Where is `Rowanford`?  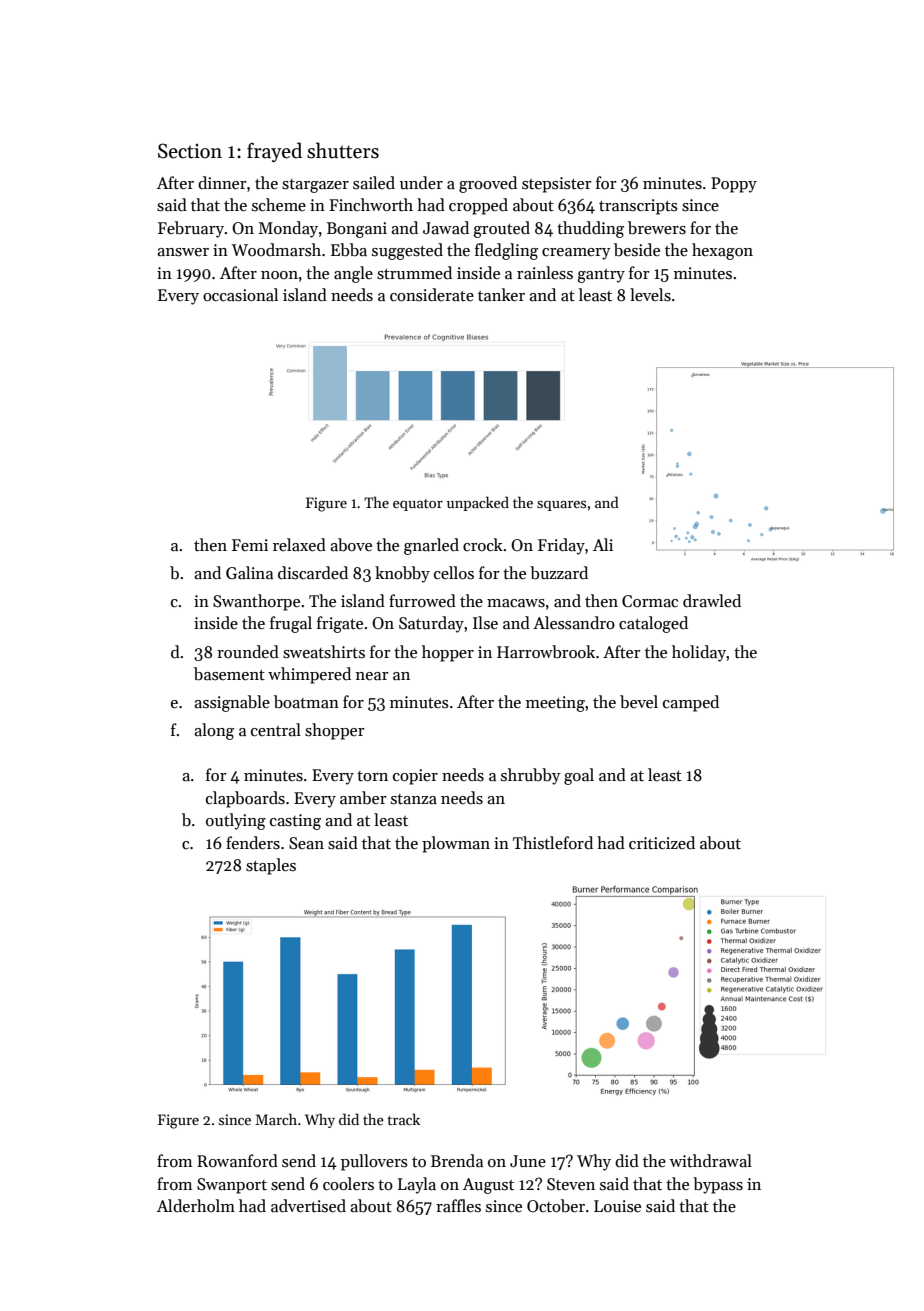
Rowanford is located at coordinates (237, 1161).
